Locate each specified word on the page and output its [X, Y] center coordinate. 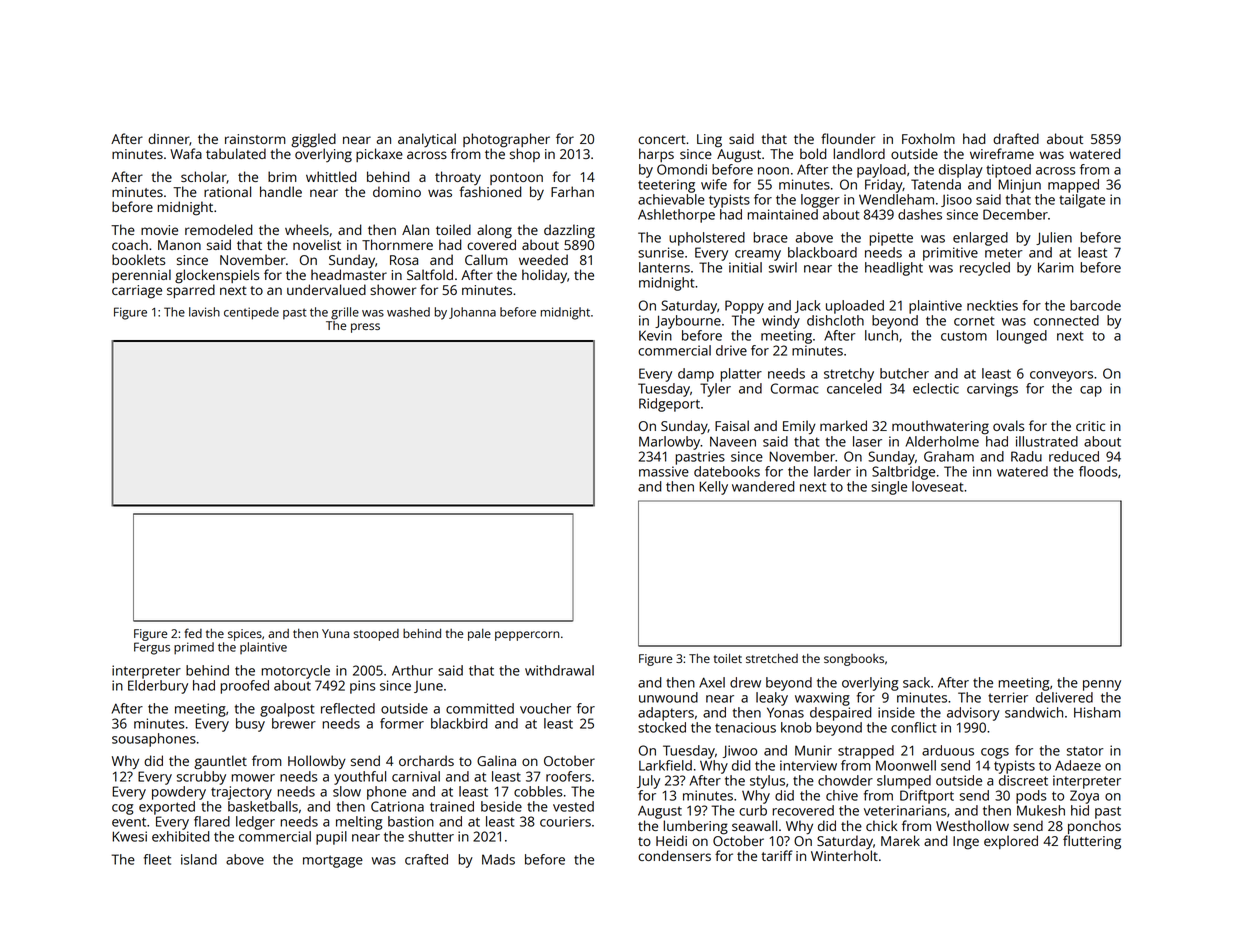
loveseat [938, 486]
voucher [545, 708]
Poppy [744, 307]
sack [916, 682]
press [365, 328]
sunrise [661, 252]
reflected [348, 708]
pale [479, 635]
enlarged [980, 239]
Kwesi [129, 836]
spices [245, 635]
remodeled [219, 229]
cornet [974, 321]
